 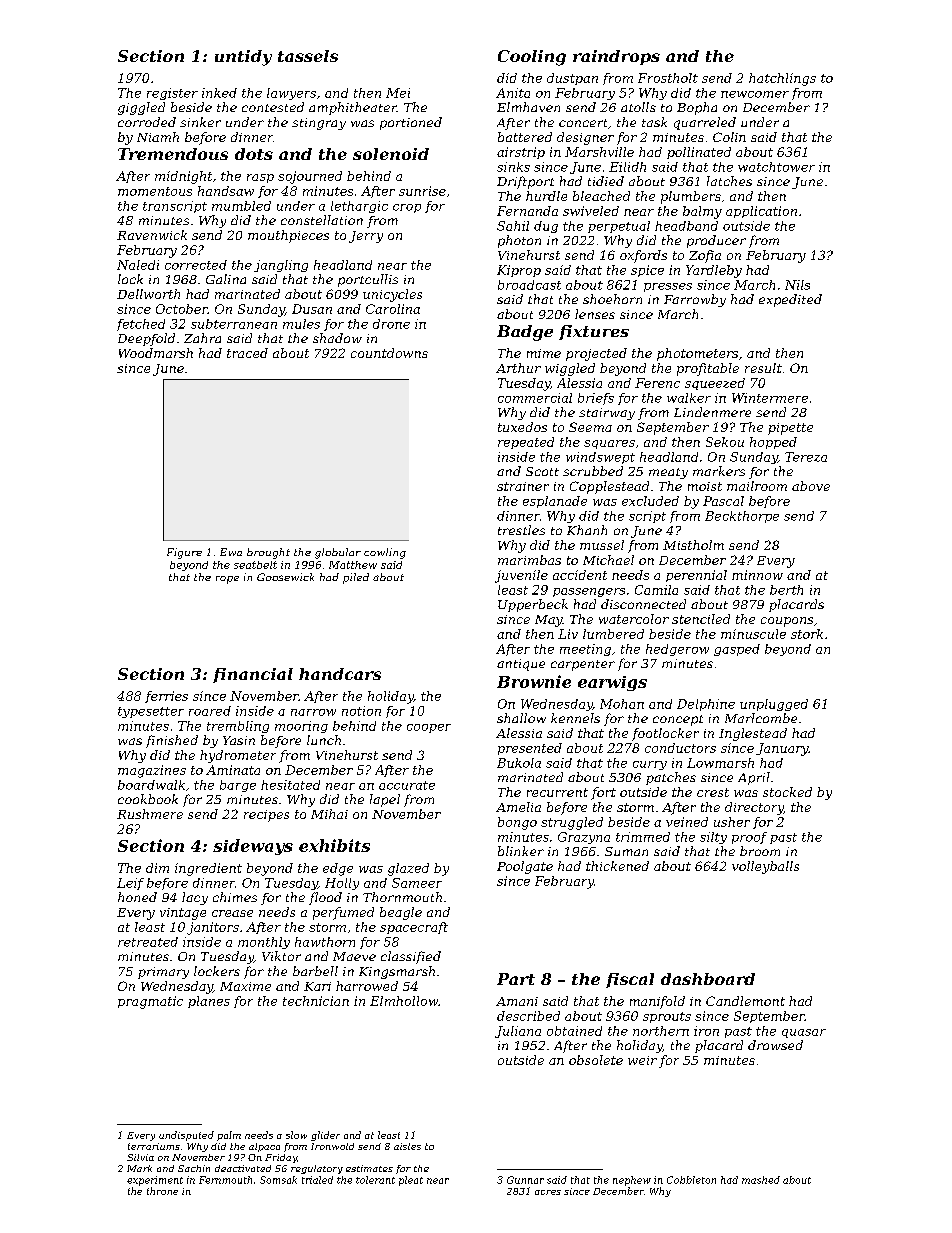 What do you see at coordinates (268, 553) in the screenshot?
I see `brought` at bounding box center [268, 553].
